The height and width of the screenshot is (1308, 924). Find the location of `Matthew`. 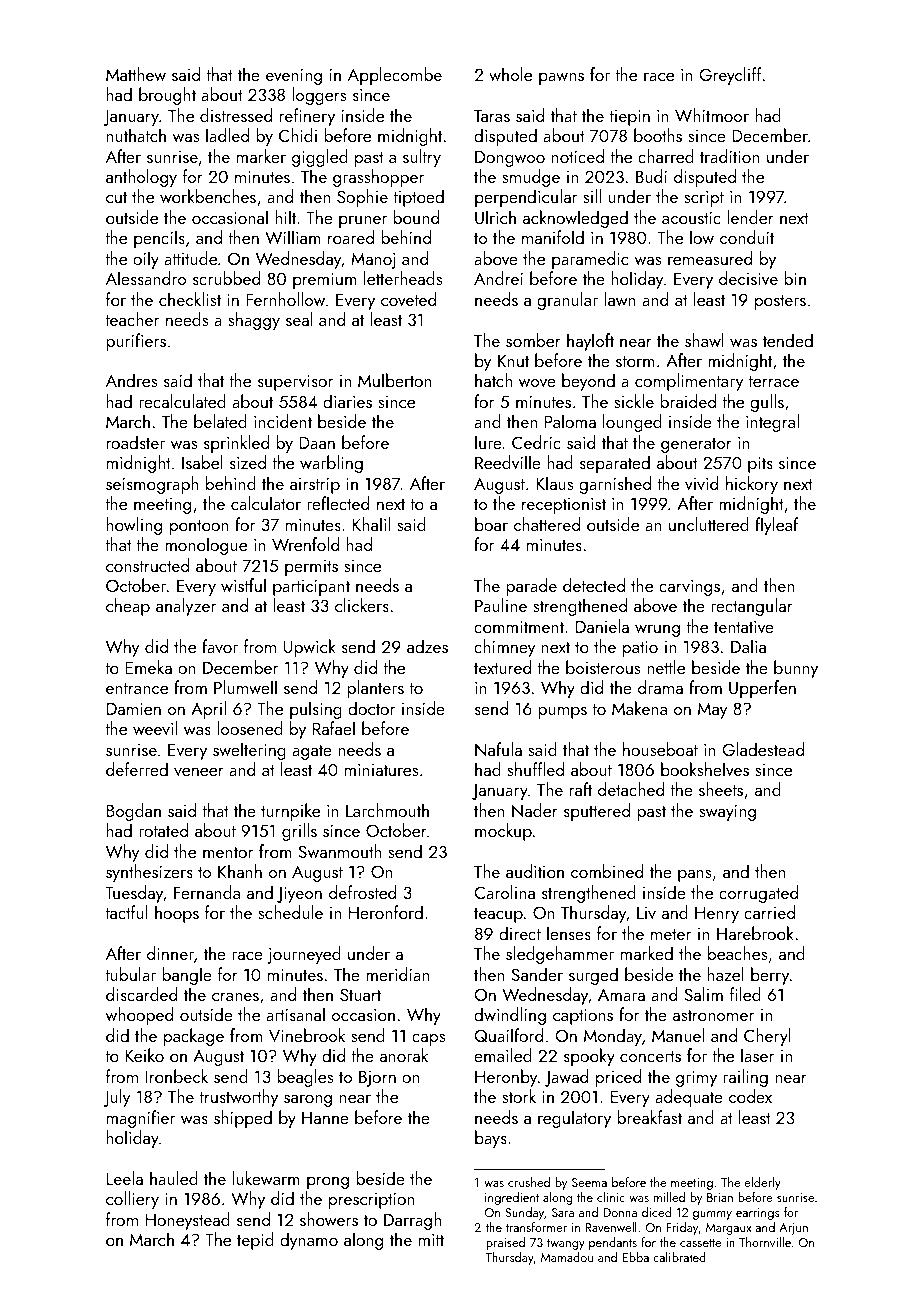

Matthew is located at coordinates (136, 74).
